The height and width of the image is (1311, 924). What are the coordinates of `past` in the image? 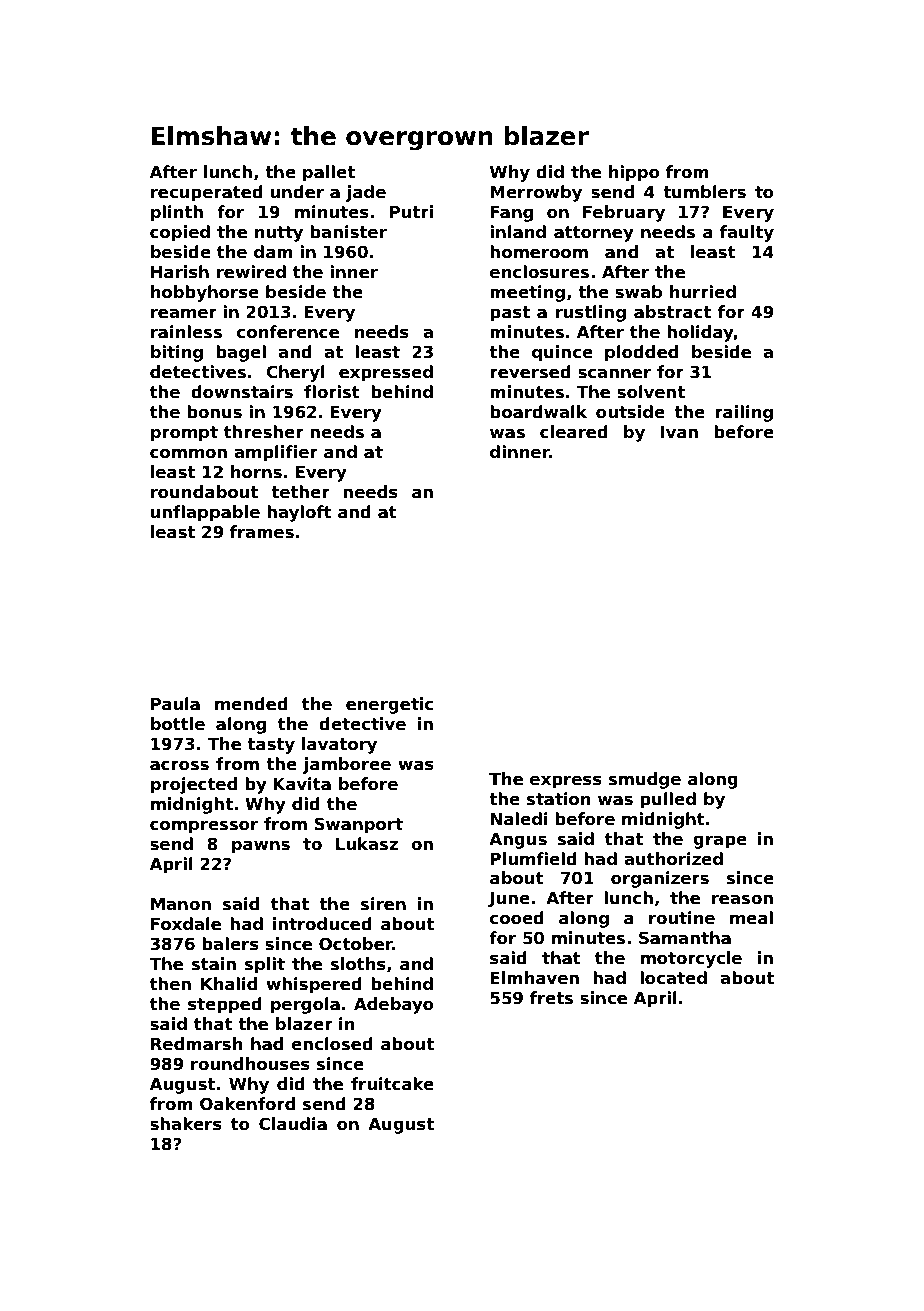 It's located at (510, 314).
